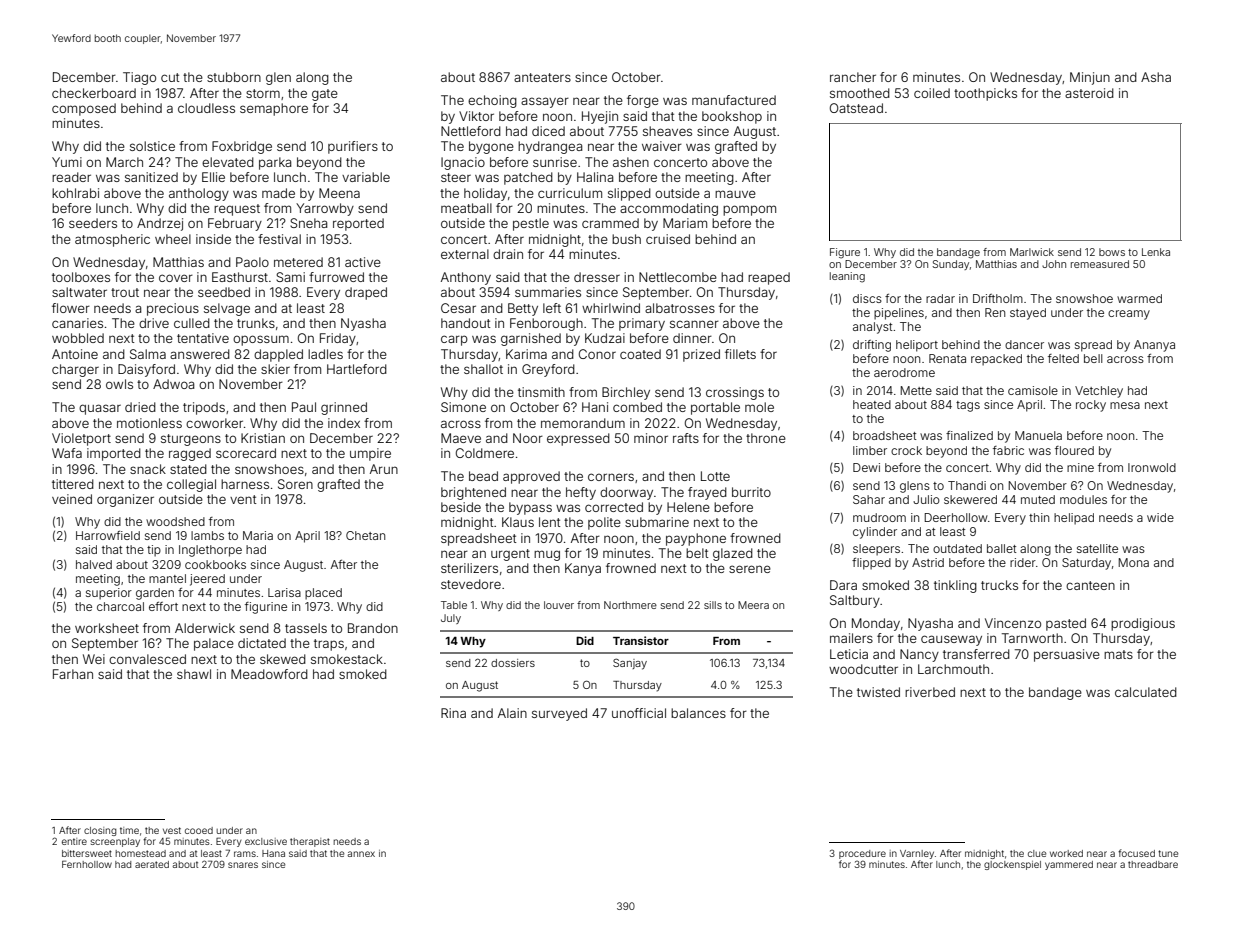 The width and height of the screenshot is (1233, 952). What do you see at coordinates (610, 223) in the screenshot?
I see `crammed` at bounding box center [610, 223].
